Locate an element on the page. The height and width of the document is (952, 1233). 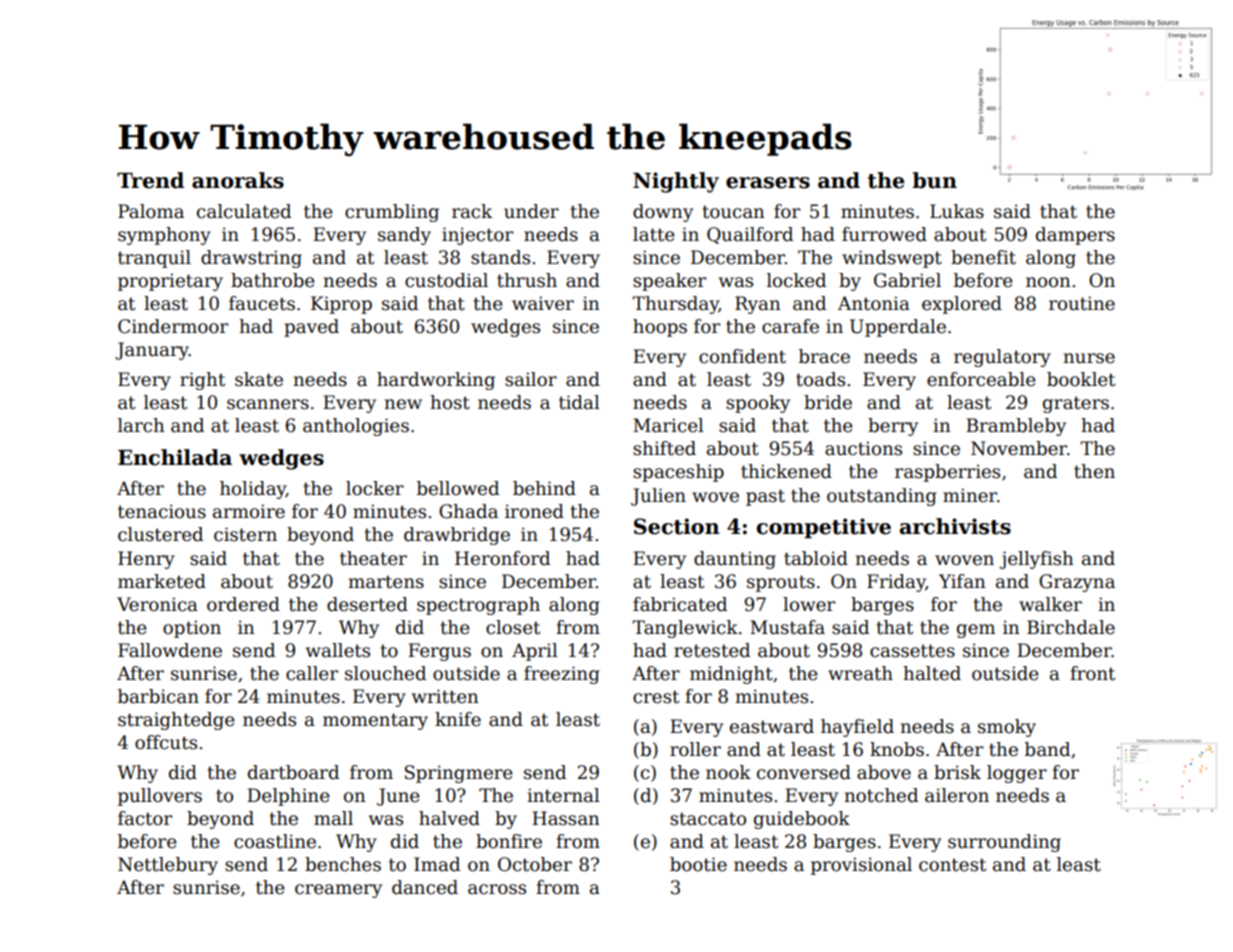
explored is located at coordinates (962, 305).
